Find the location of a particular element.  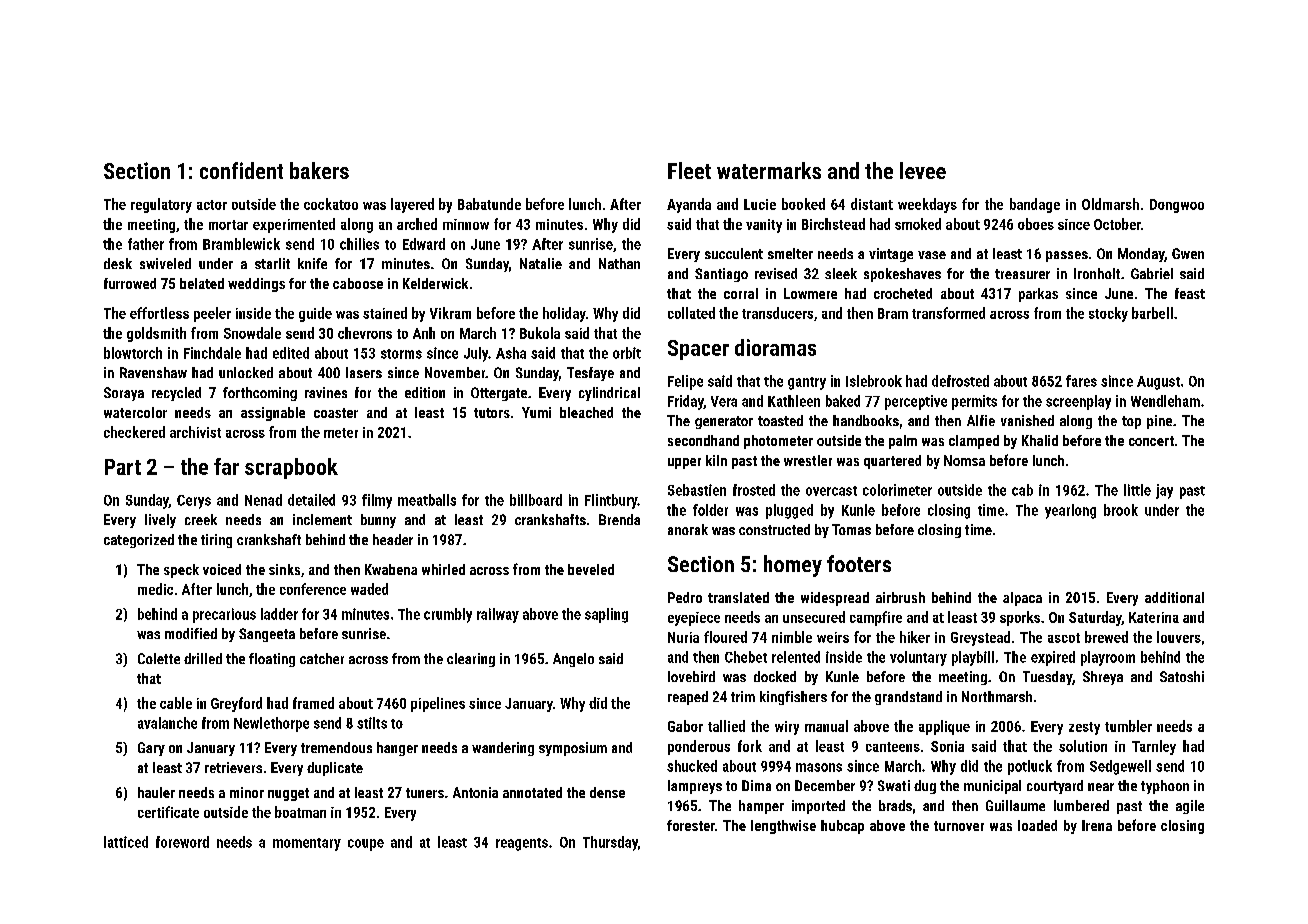

minor is located at coordinates (247, 792).
